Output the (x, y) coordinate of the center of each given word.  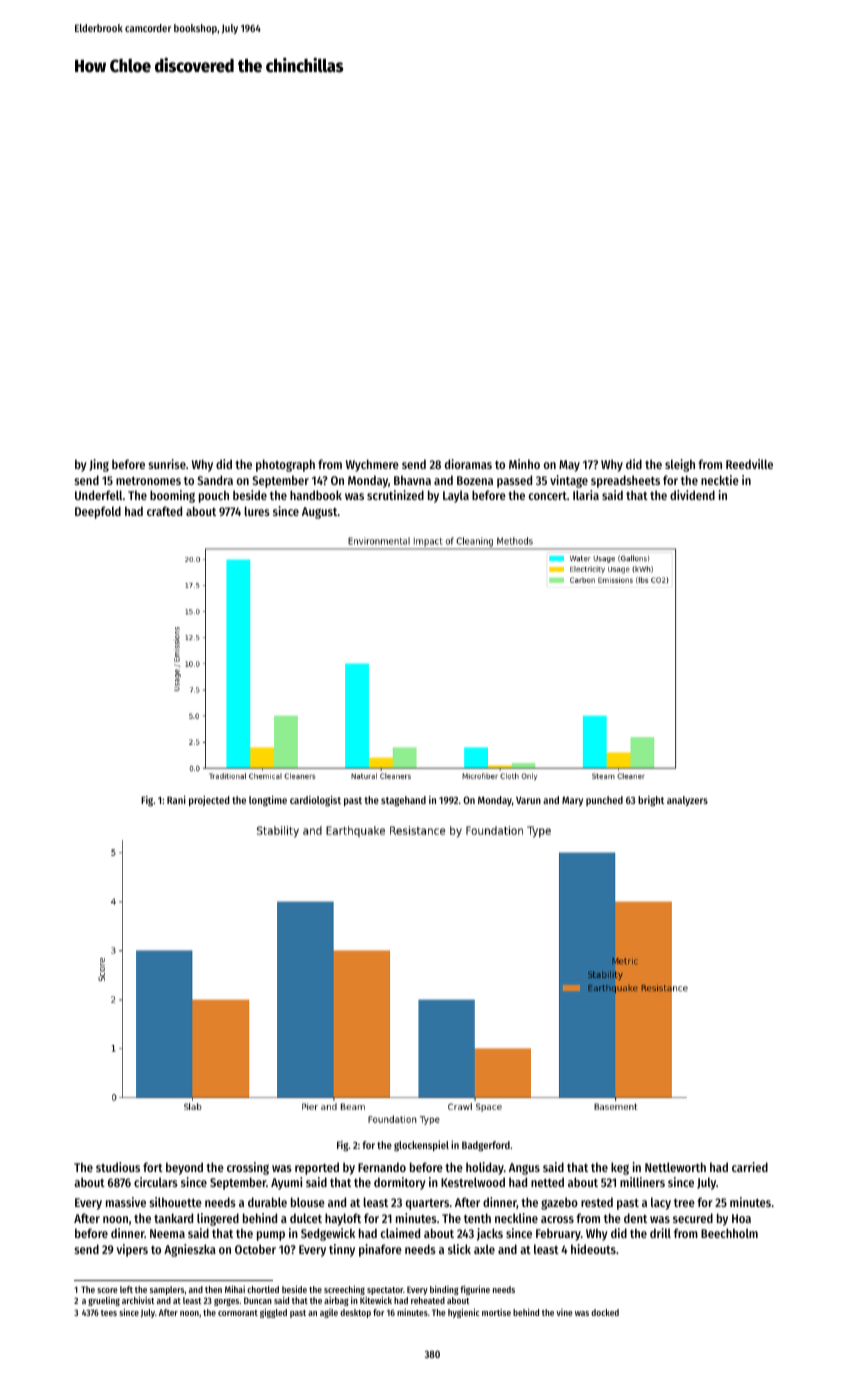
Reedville (749, 464)
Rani (176, 800)
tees (109, 1313)
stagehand (403, 801)
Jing (99, 465)
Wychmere (372, 465)
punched (604, 801)
